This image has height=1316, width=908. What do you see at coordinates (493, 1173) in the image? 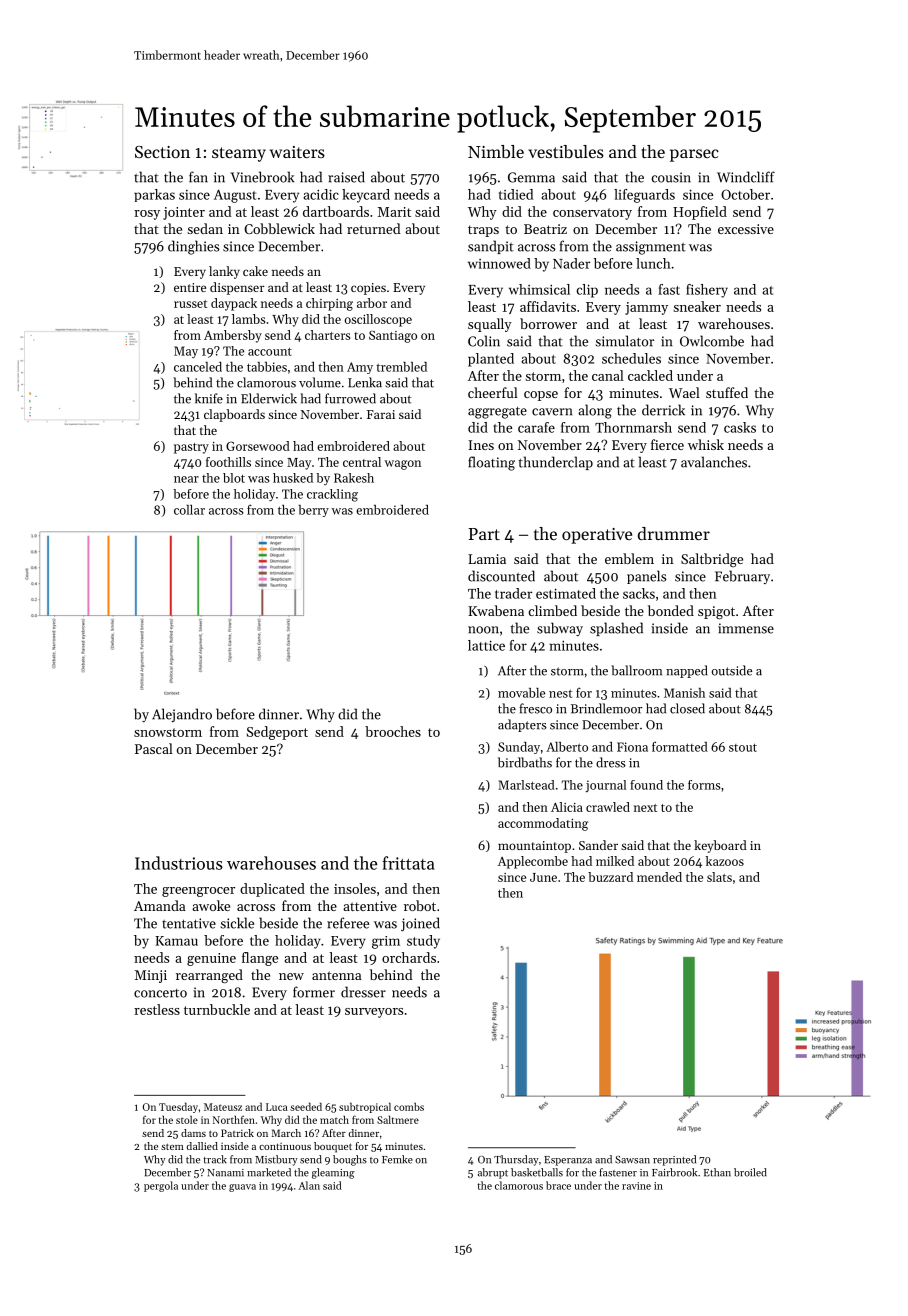
I see `abrupt` at bounding box center [493, 1173].
